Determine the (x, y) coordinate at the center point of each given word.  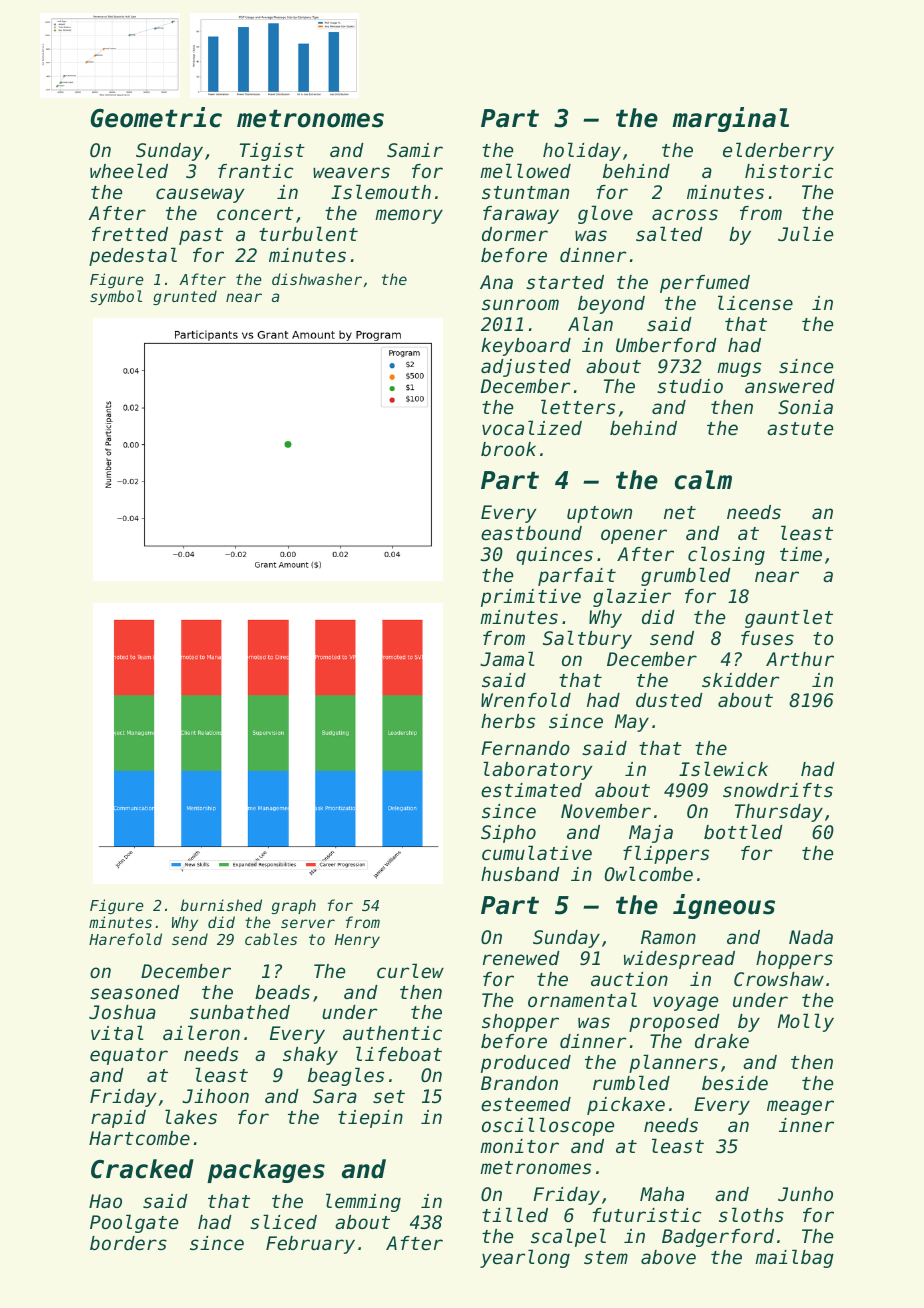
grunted (185, 297)
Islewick (723, 768)
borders (128, 1243)
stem (606, 1258)
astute (800, 428)
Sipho (508, 834)
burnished (221, 905)
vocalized (532, 427)
